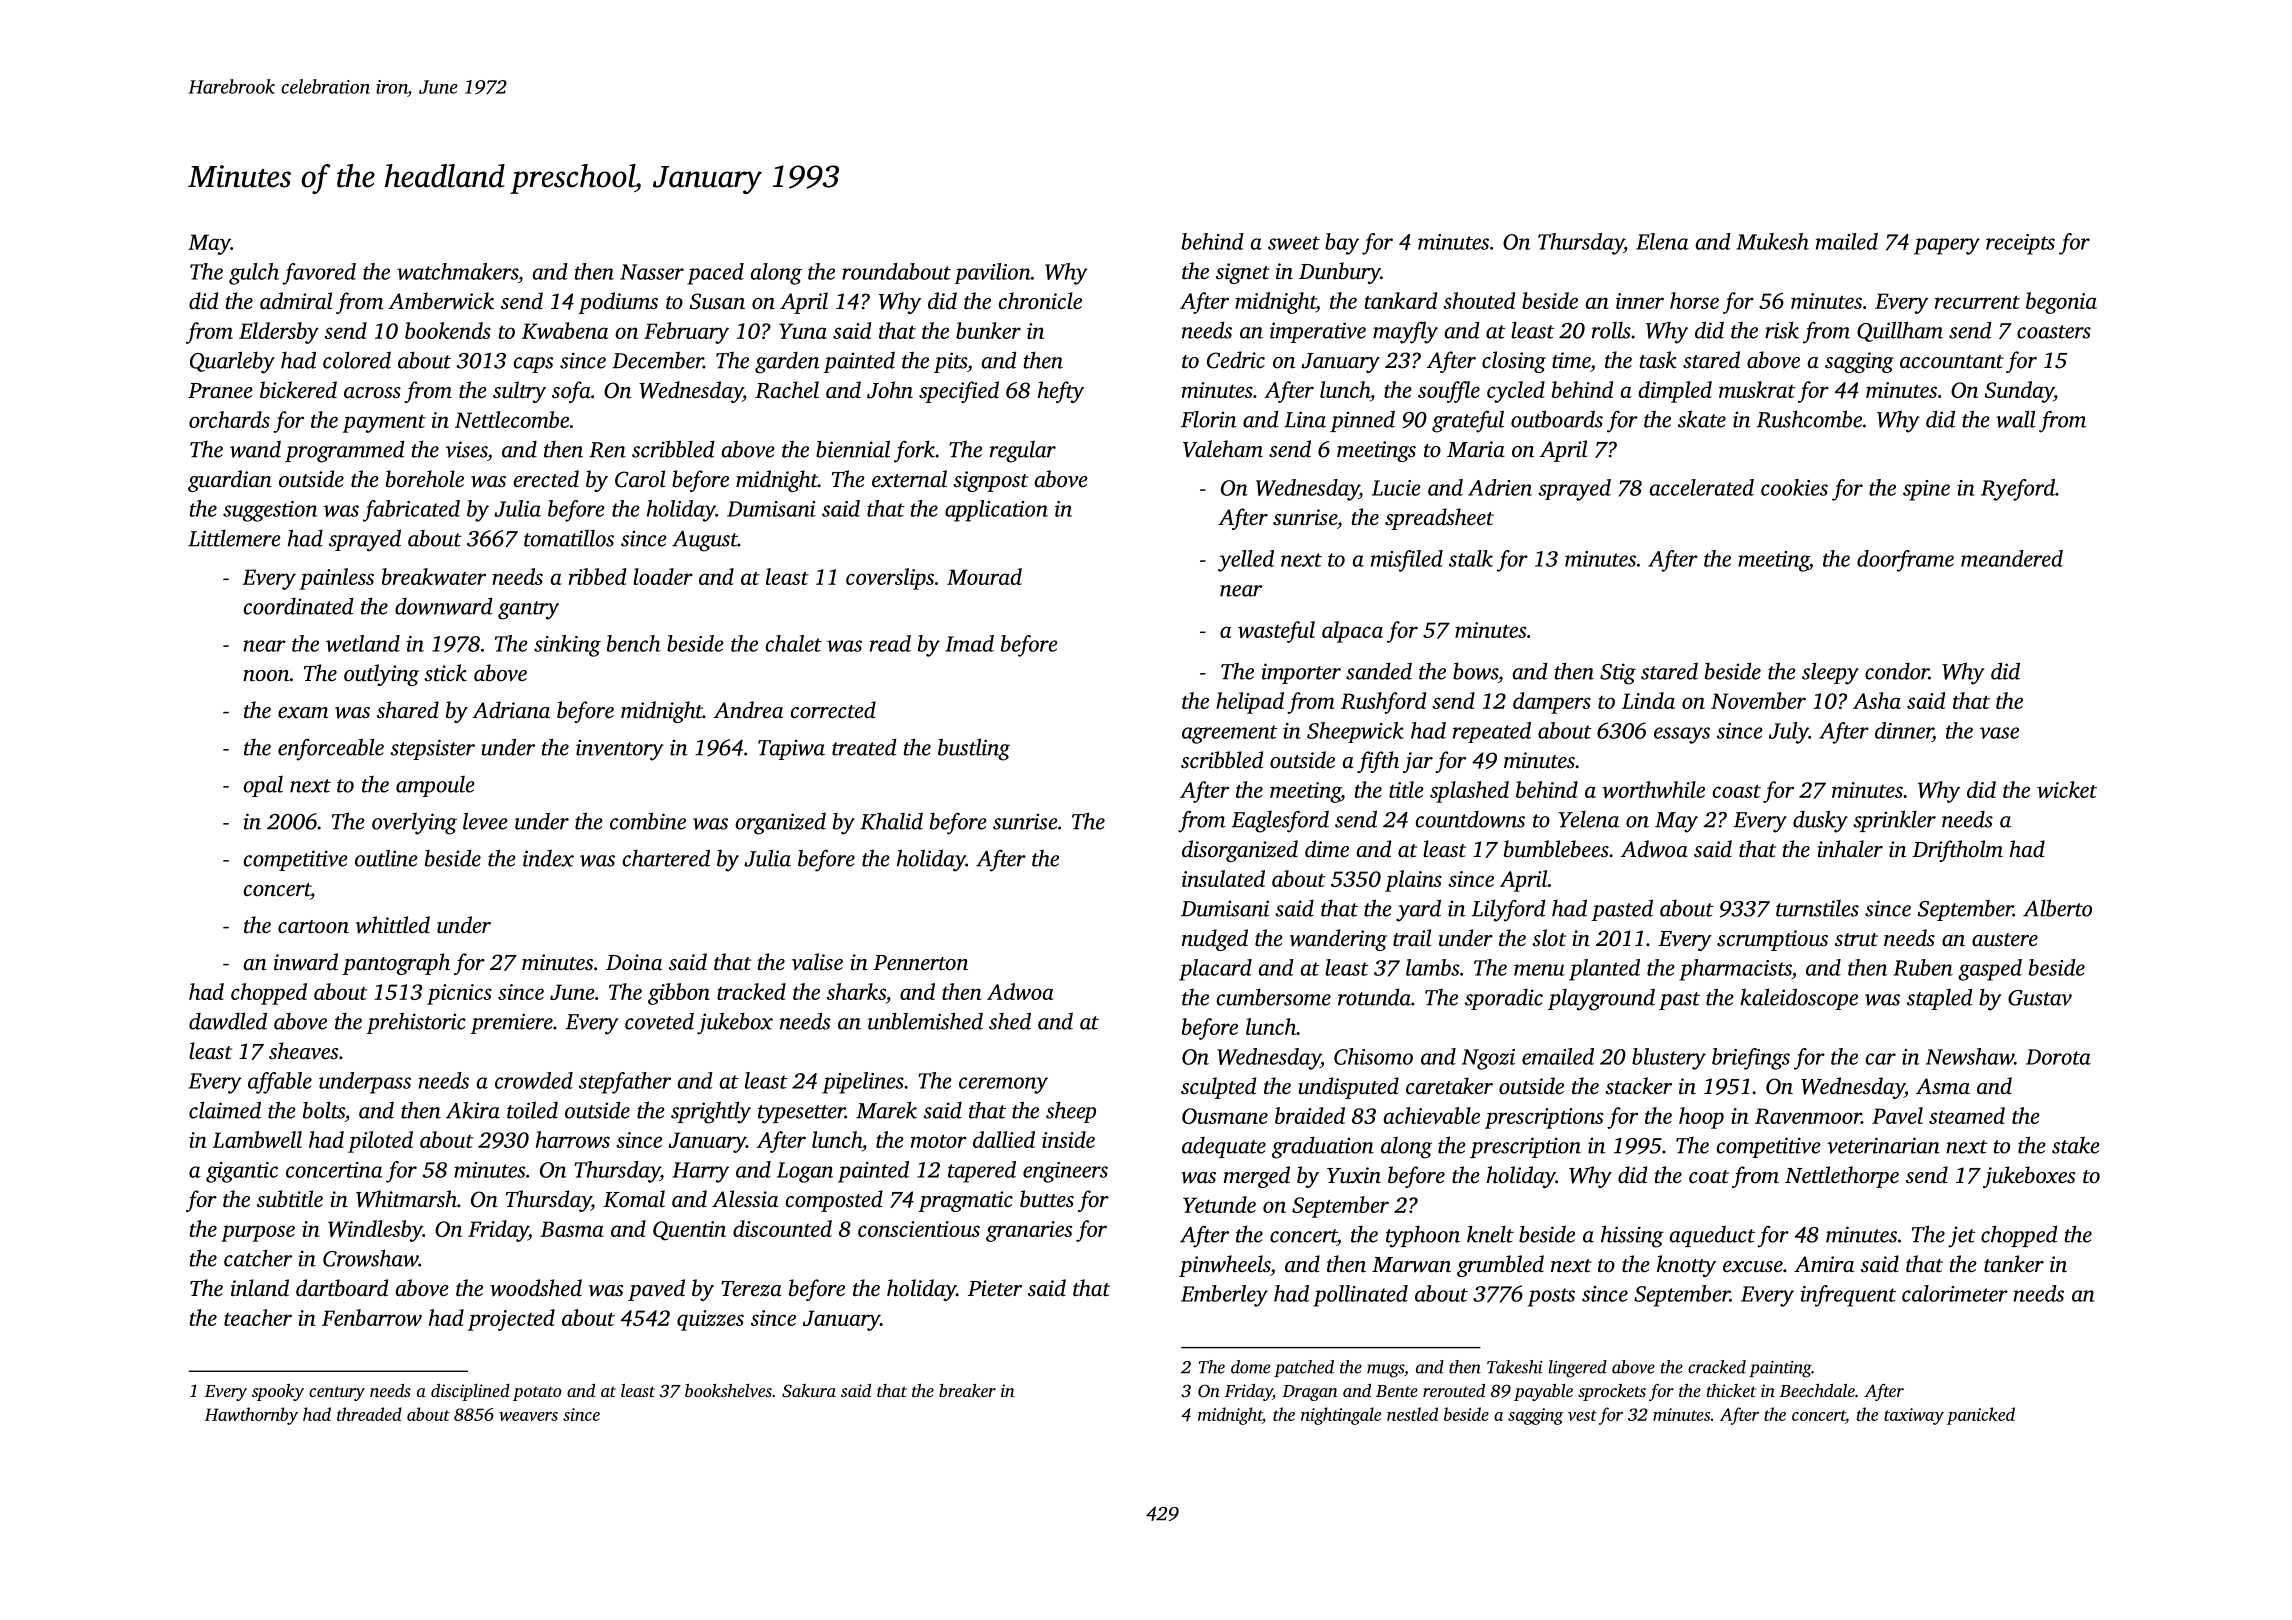  I want to click on spooky, so click(278, 1392).
